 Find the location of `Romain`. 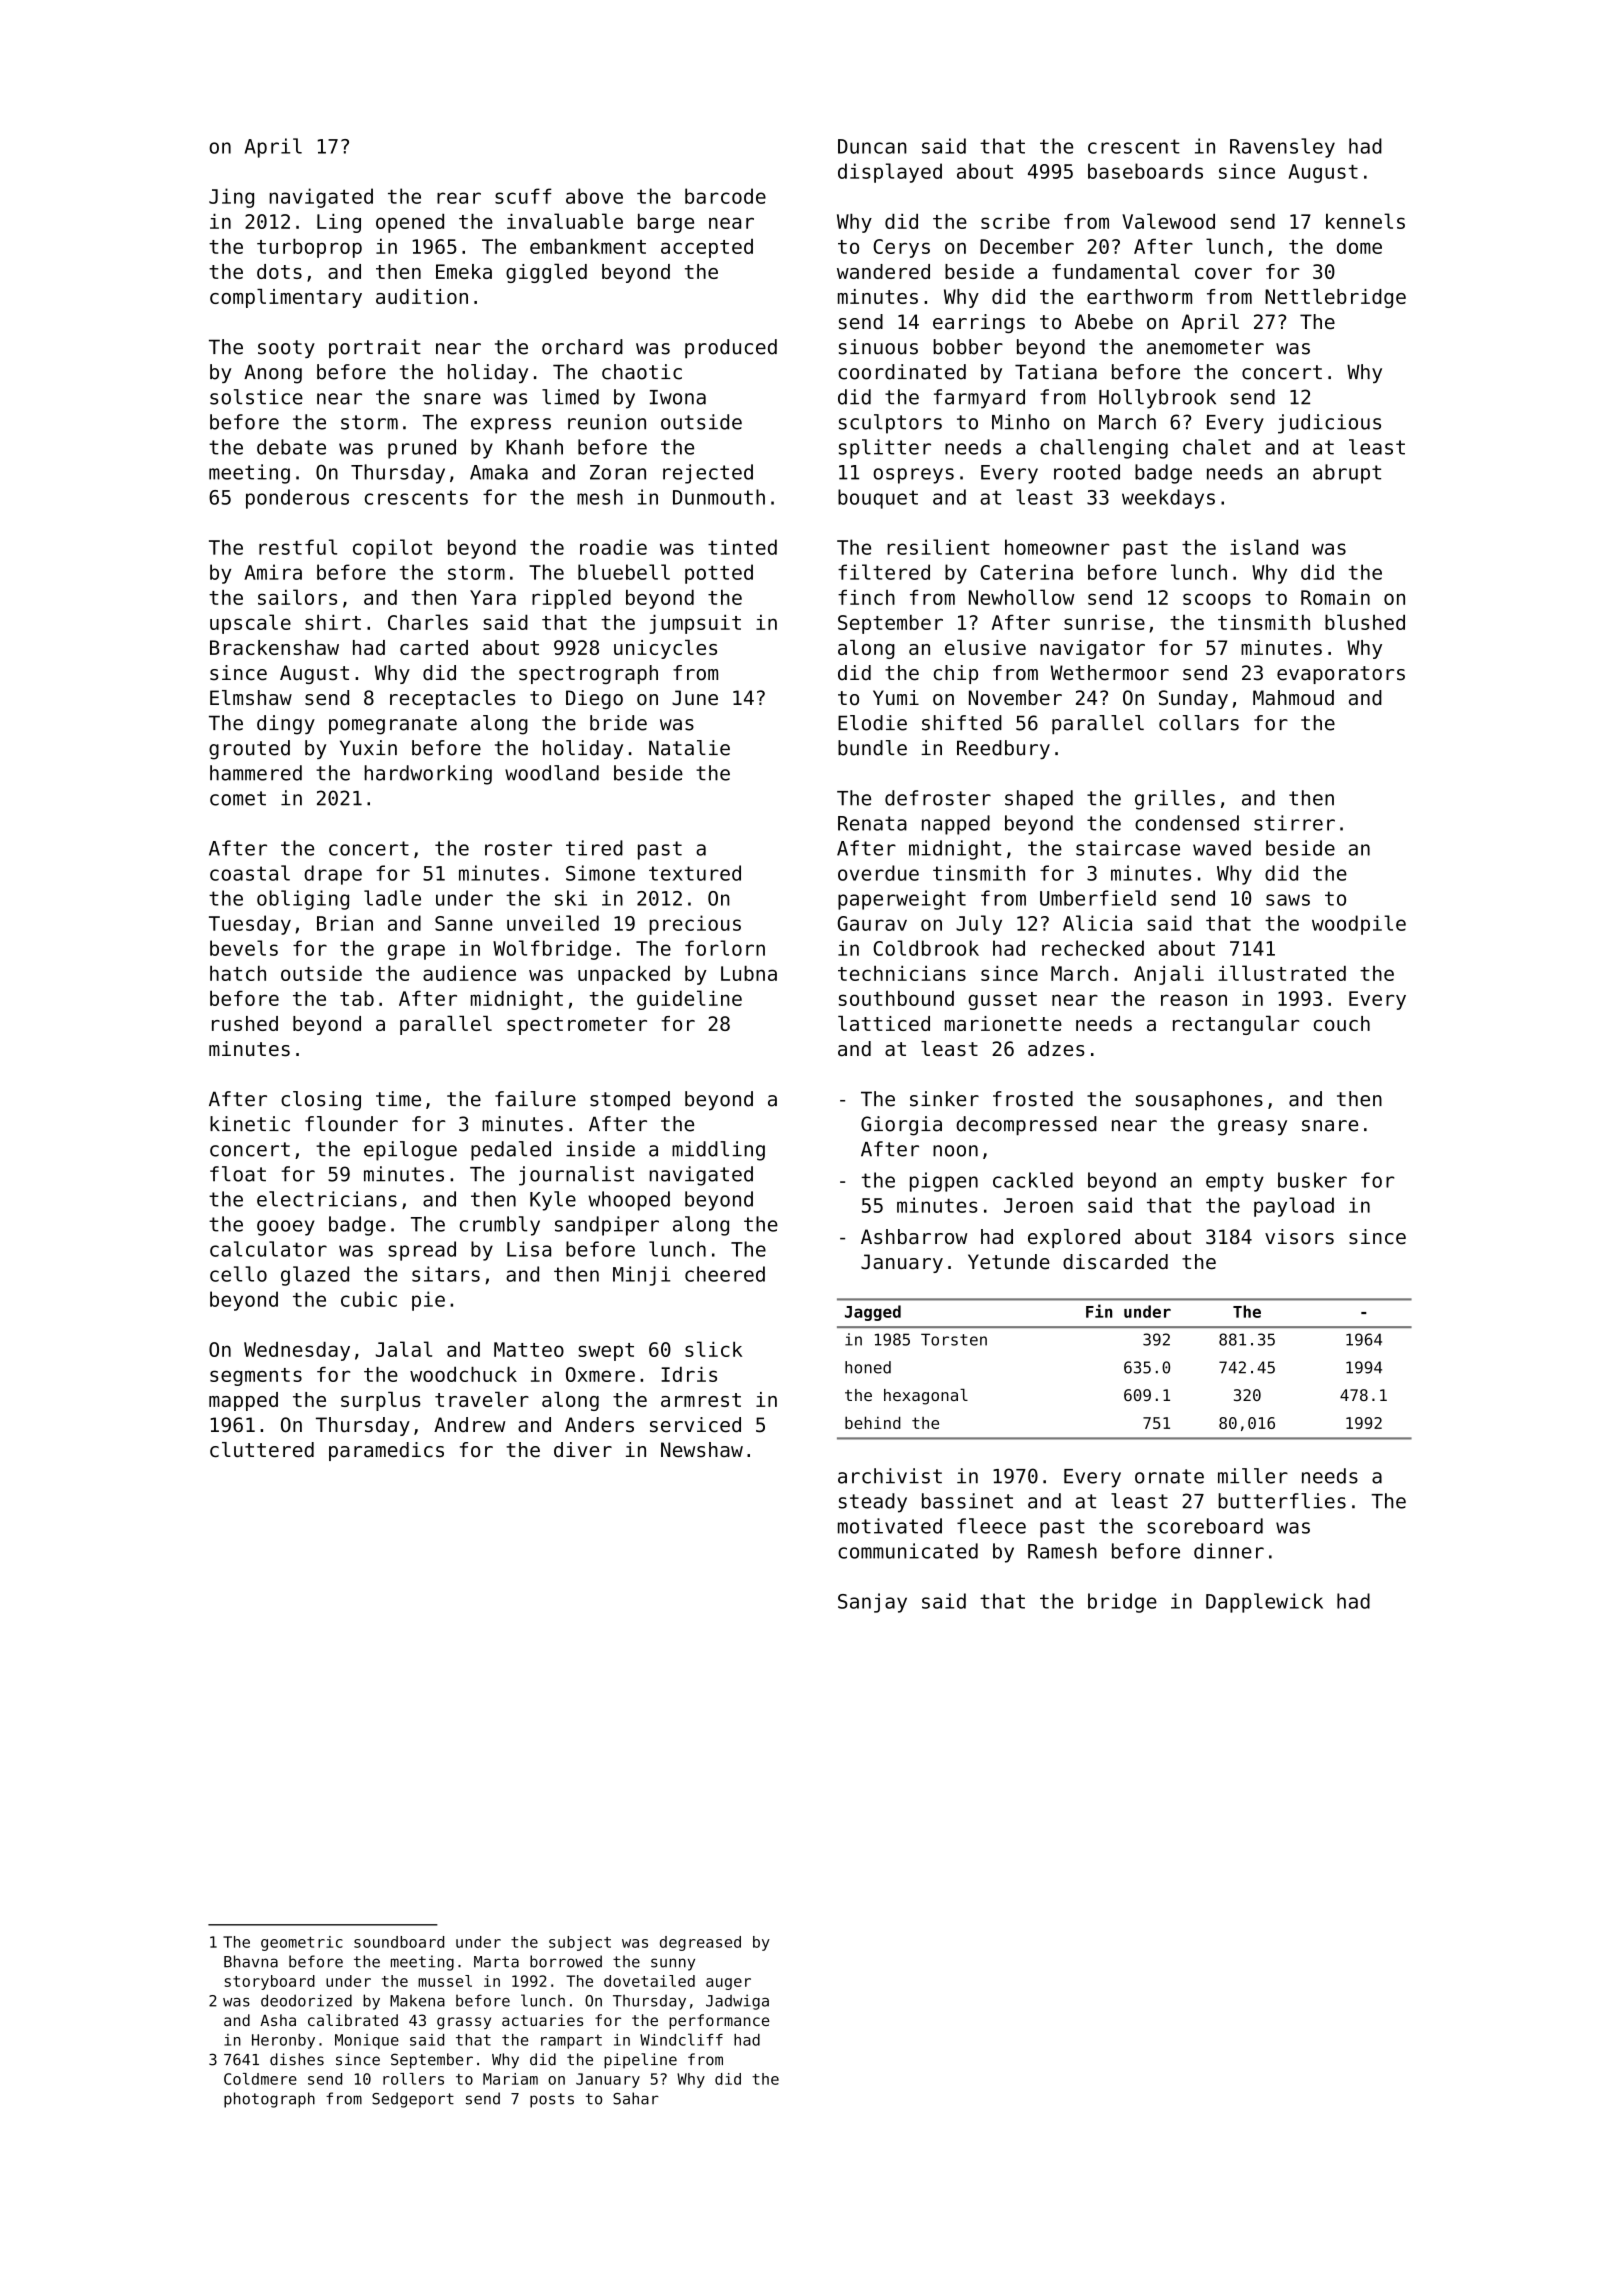

Romain is located at coordinates (1335, 597).
